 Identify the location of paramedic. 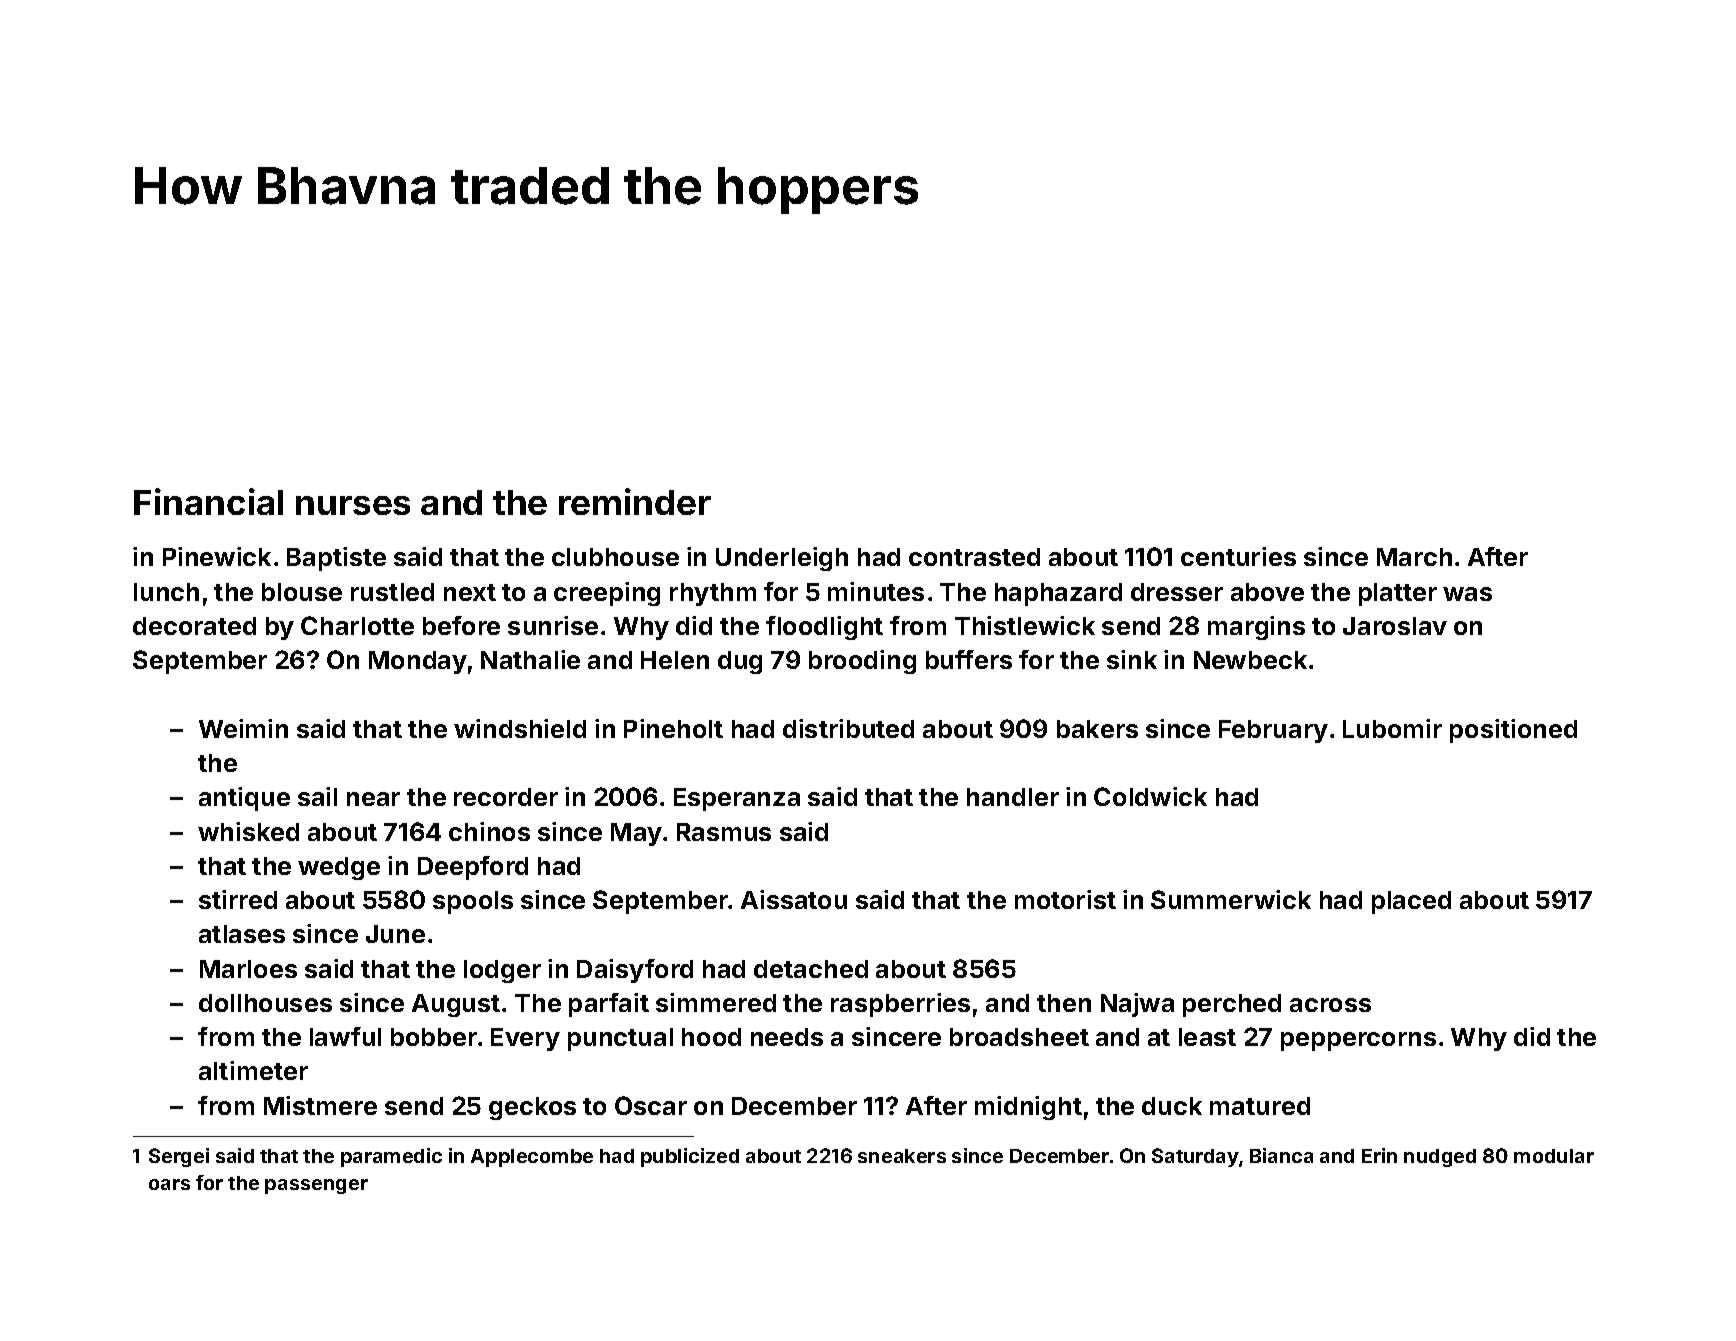
(391, 1157).
